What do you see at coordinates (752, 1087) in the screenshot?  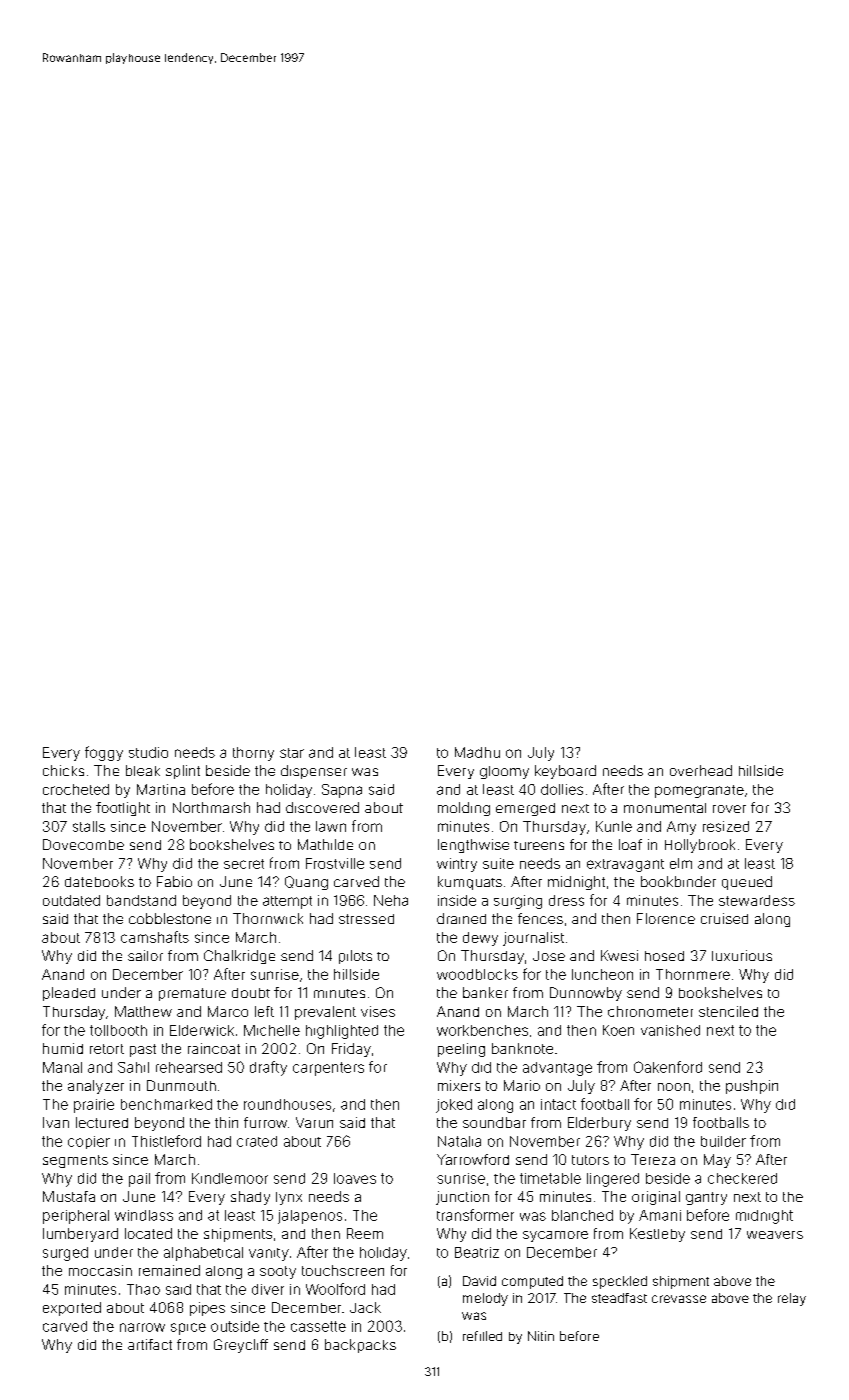 I see `pushpin` at bounding box center [752, 1087].
